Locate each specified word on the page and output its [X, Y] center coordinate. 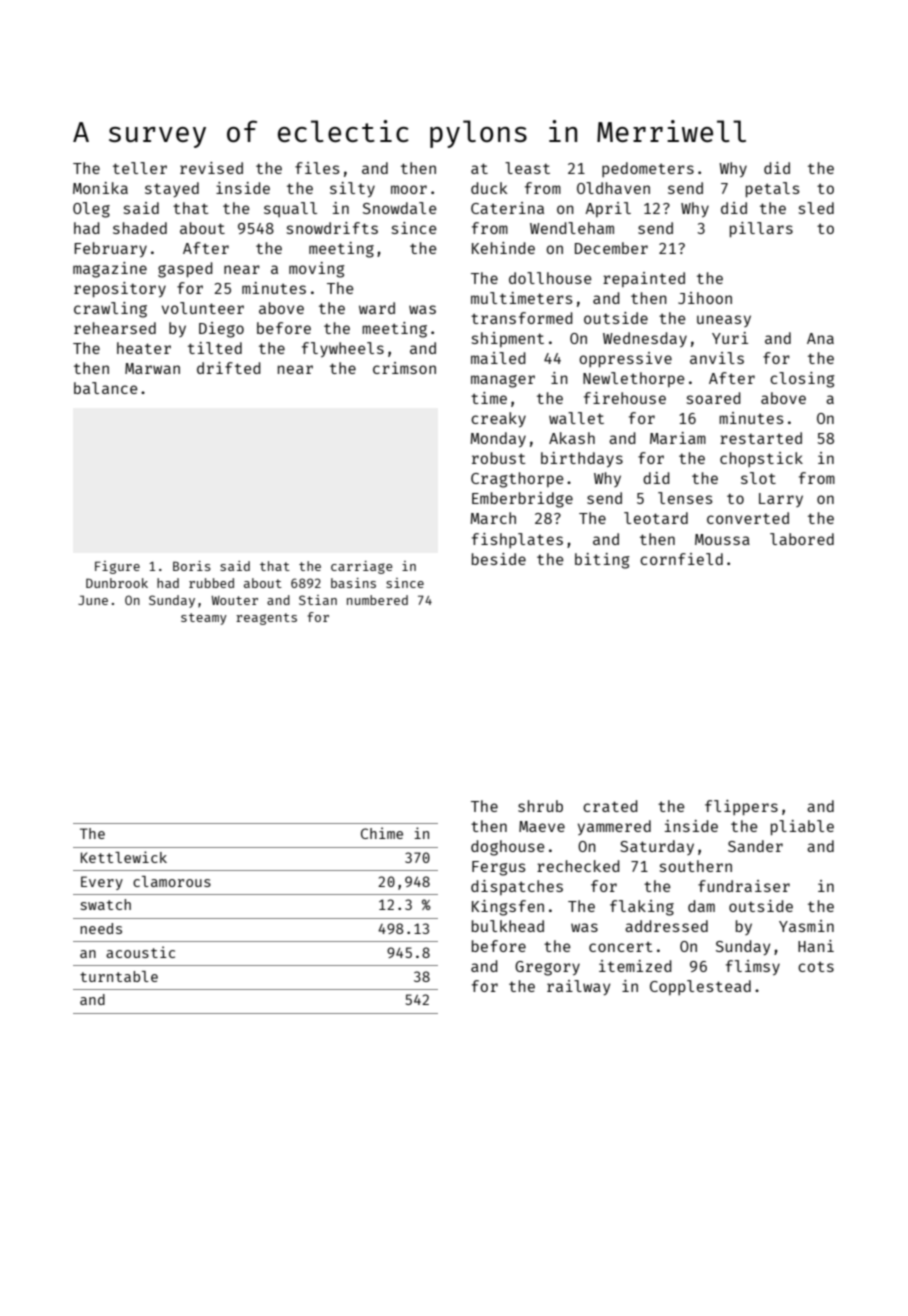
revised [211, 168]
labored [802, 539]
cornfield [681, 559]
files [317, 168]
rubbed [211, 583]
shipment [508, 339]
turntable [119, 976]
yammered [614, 827]
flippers [741, 807]
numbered [377, 600]
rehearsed [115, 328]
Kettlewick [124, 857]
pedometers [648, 169]
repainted [644, 279]
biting [602, 561]
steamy [204, 619]
